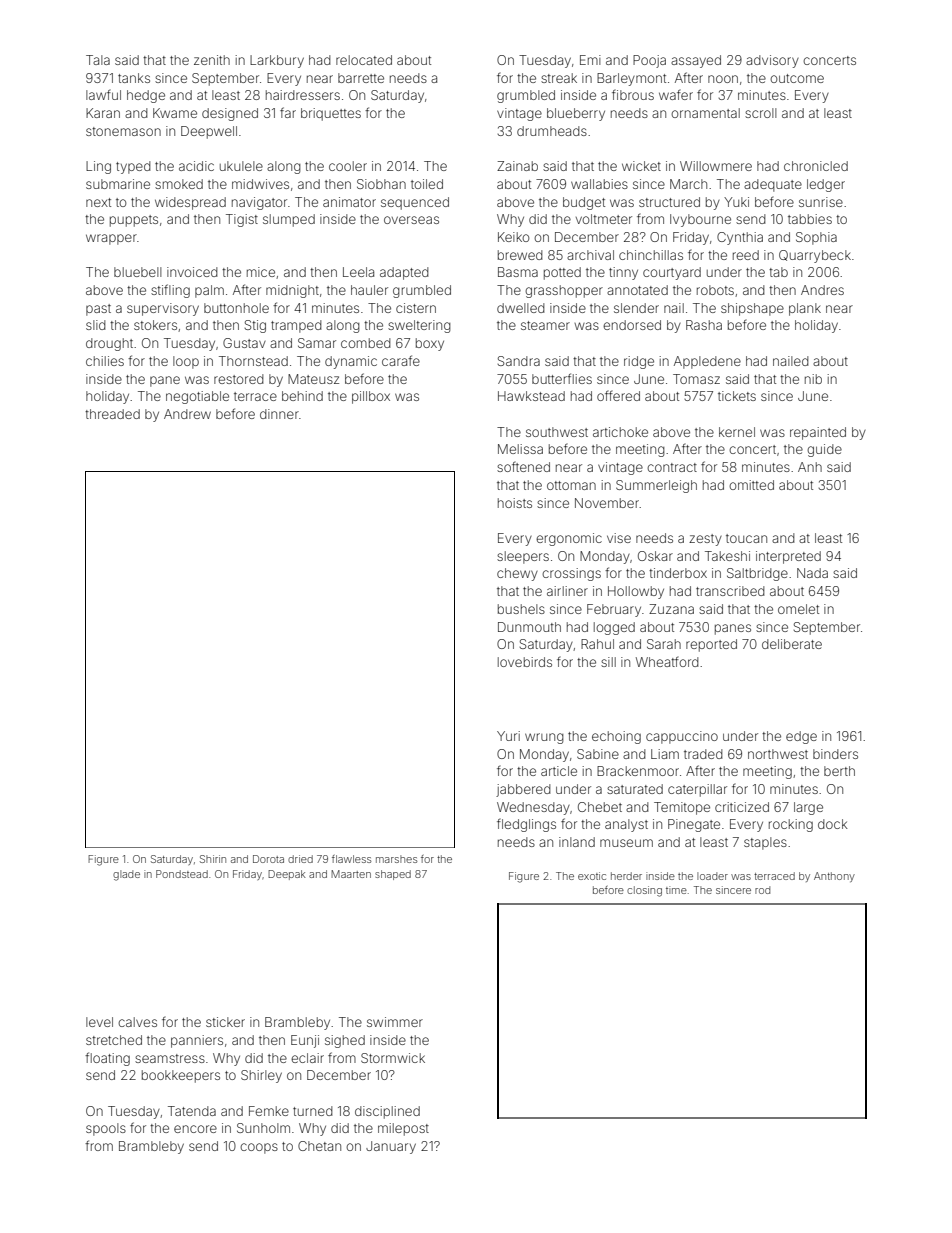 The image size is (952, 1233). I want to click on Tala, so click(98, 60).
